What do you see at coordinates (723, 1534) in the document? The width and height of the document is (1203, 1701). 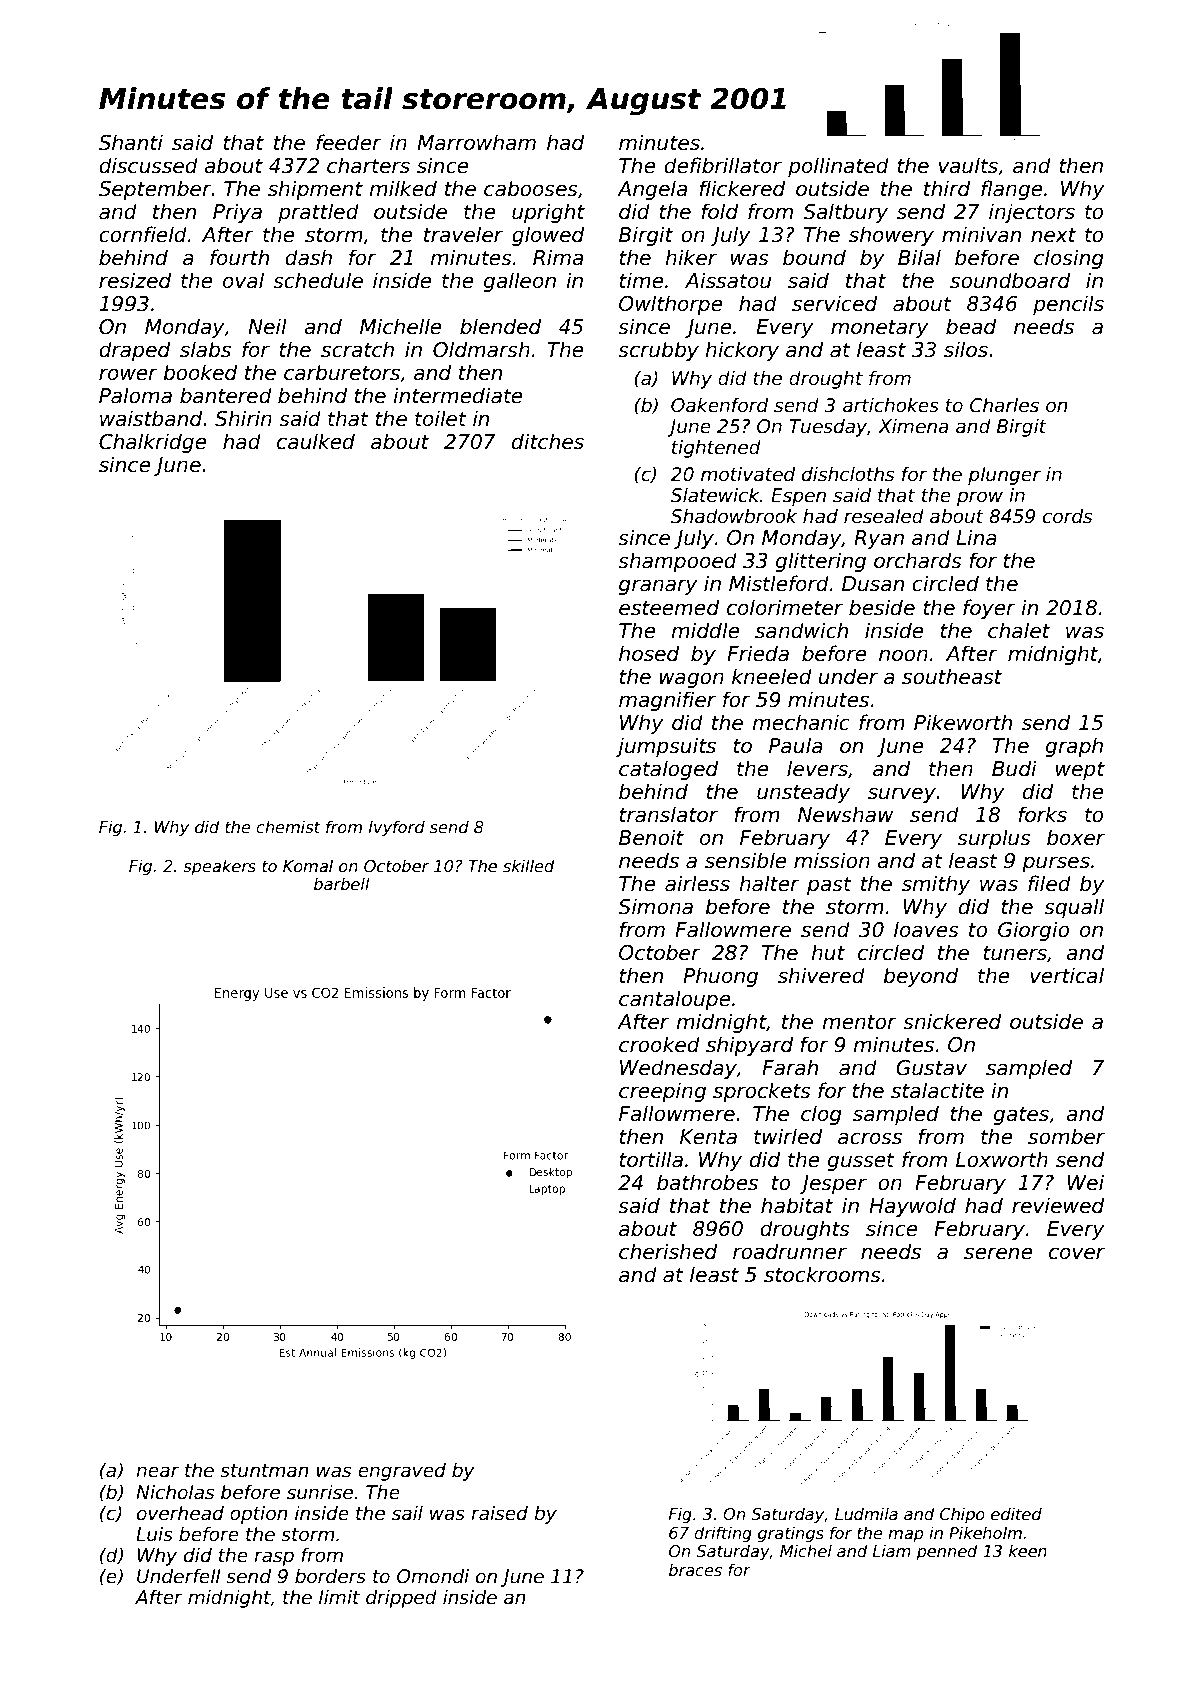 I see `drifting` at bounding box center [723, 1534].
